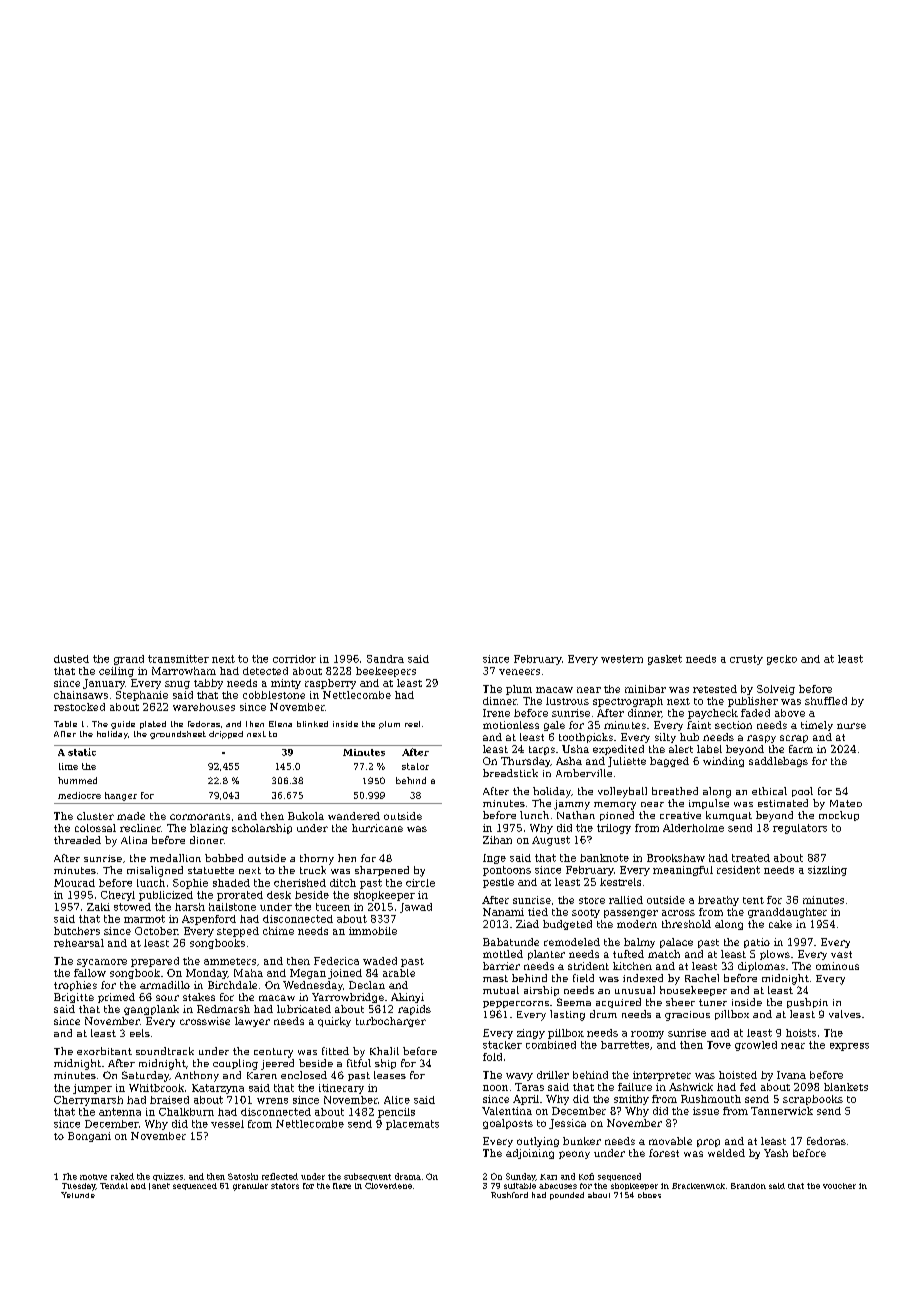 This document has height=1308, width=924. I want to click on resident, so click(738, 870).
